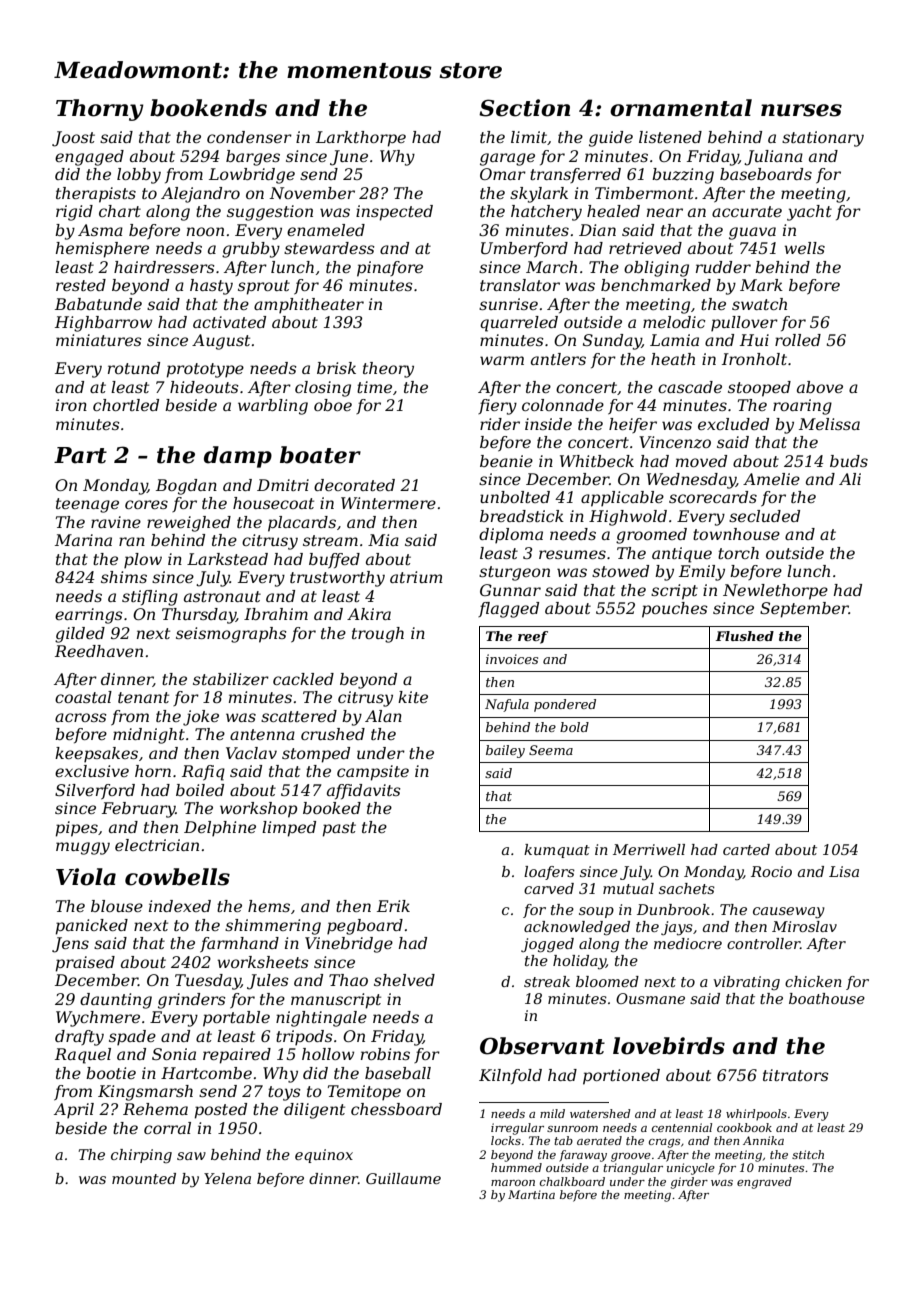 This image has height=1308, width=924. Describe the element at coordinates (177, 877) in the image. I see `cowbells` at that location.
